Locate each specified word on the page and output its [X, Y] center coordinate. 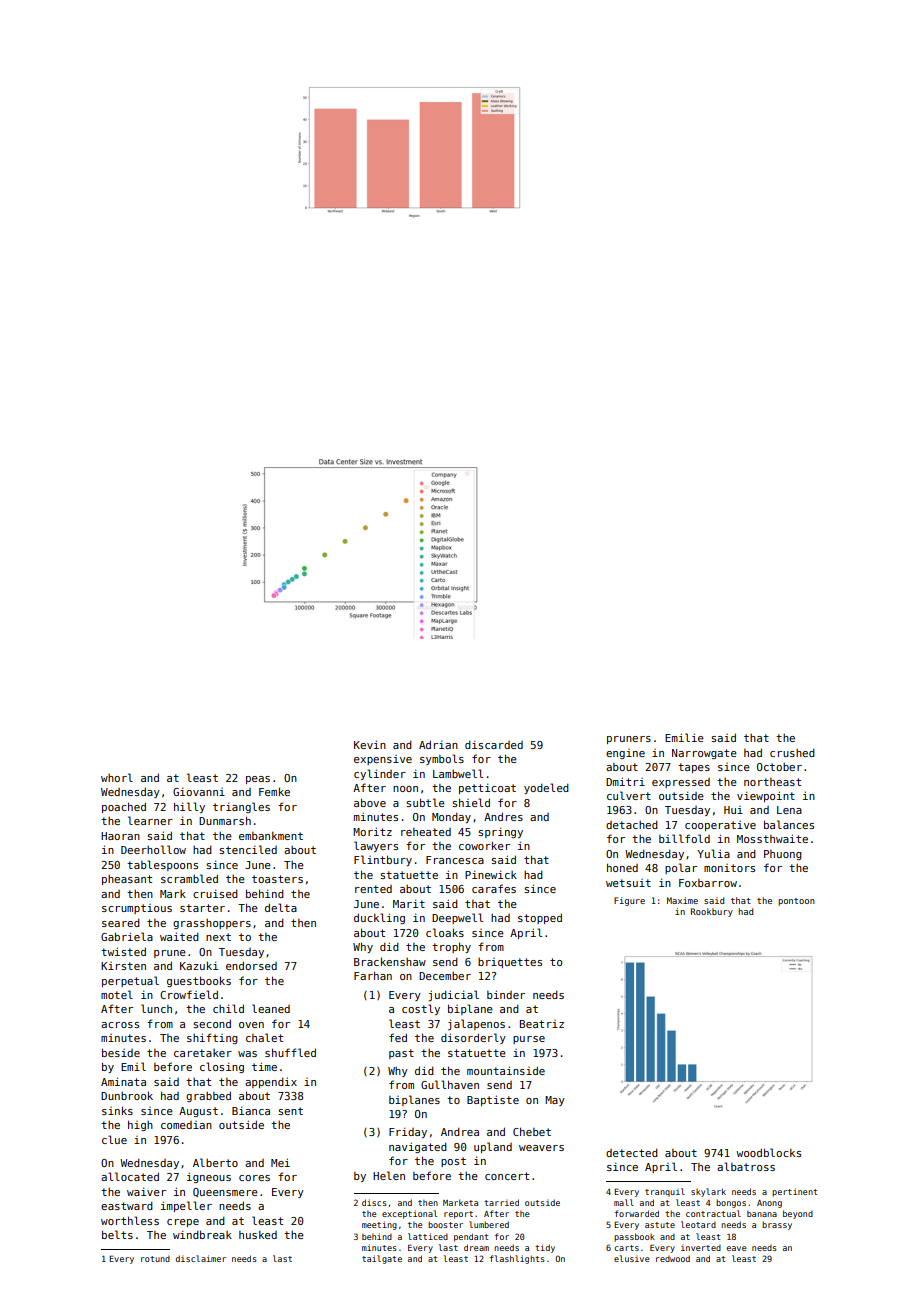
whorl [117, 777]
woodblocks [768, 1152]
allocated [130, 1176]
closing [222, 1067]
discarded [494, 744]
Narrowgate [704, 754]
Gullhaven [450, 1084]
